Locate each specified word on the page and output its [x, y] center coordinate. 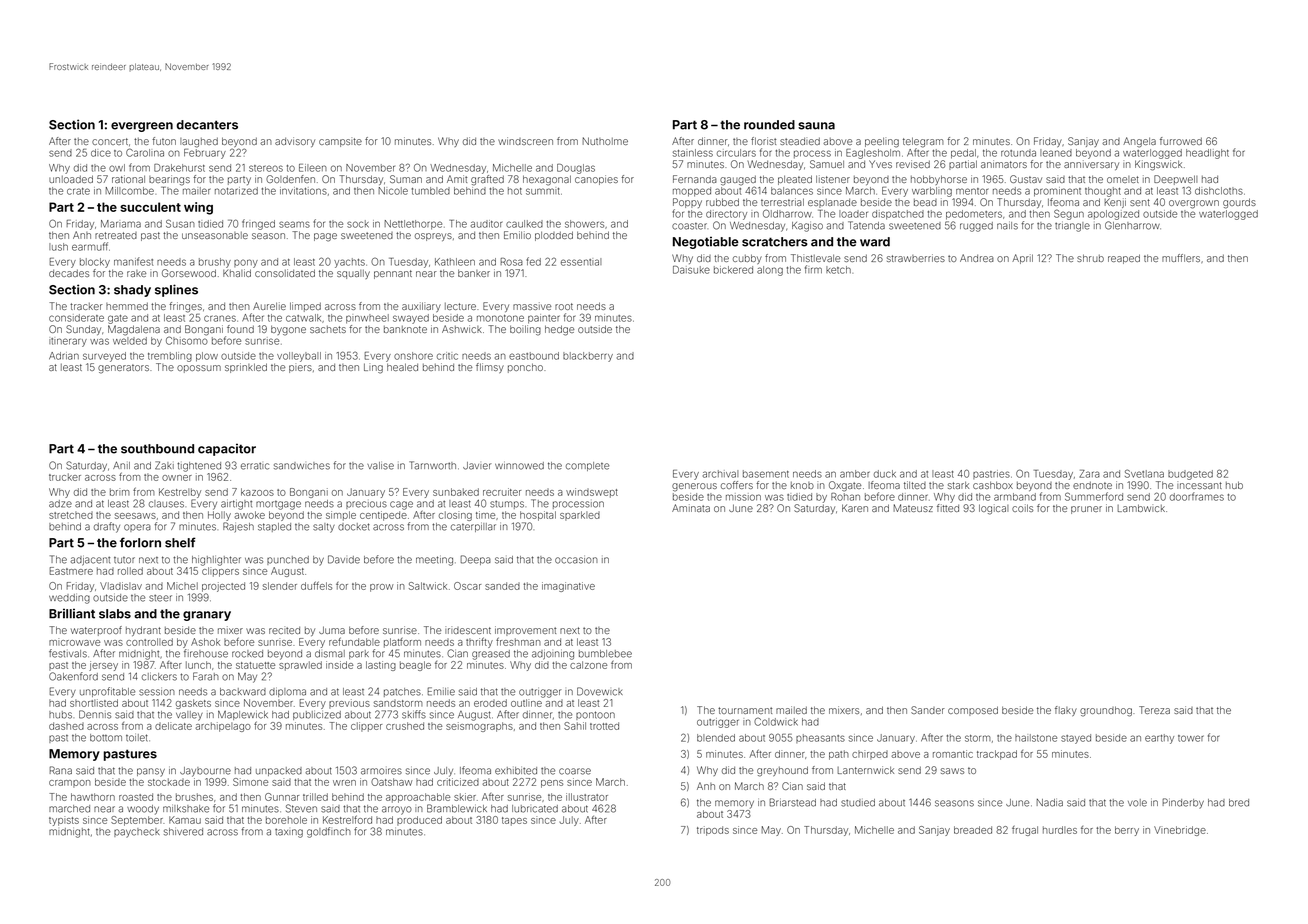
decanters [207, 125]
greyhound [782, 771]
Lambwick [1141, 508]
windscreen [525, 141]
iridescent [468, 630]
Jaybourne [205, 772]
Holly [219, 516]
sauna [816, 126]
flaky [1066, 711]
